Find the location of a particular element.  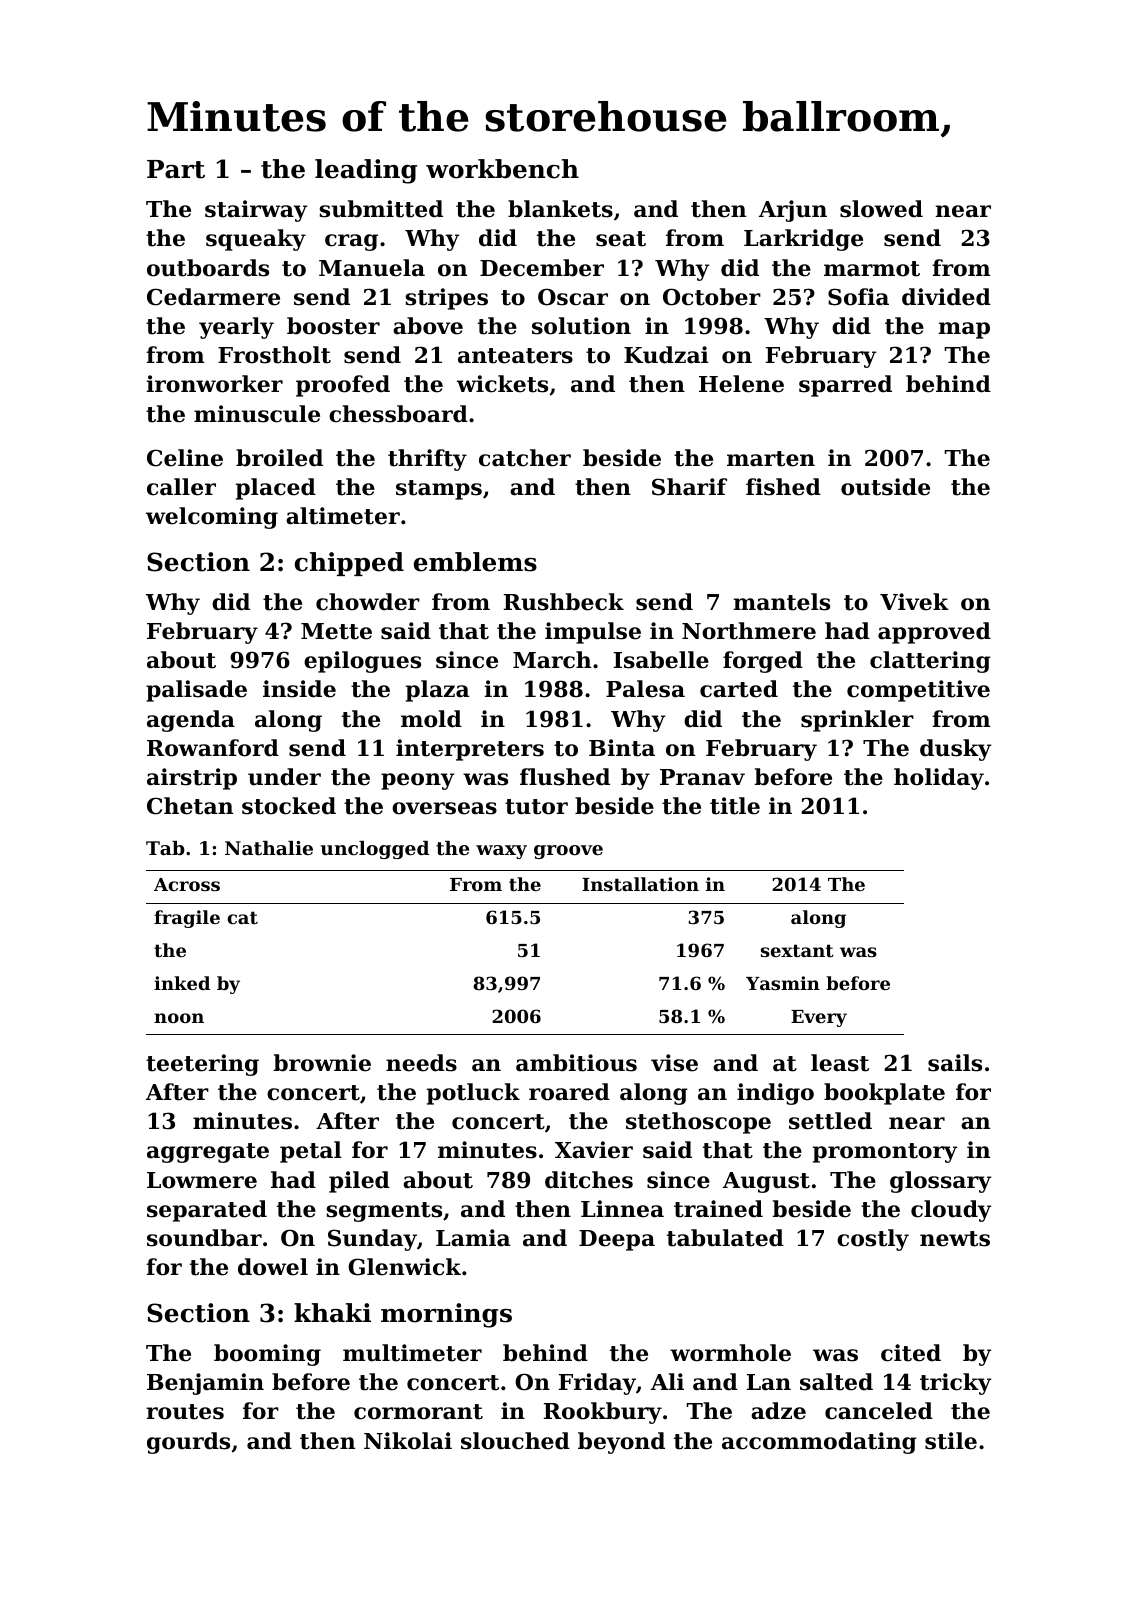

workbench is located at coordinates (502, 169).
